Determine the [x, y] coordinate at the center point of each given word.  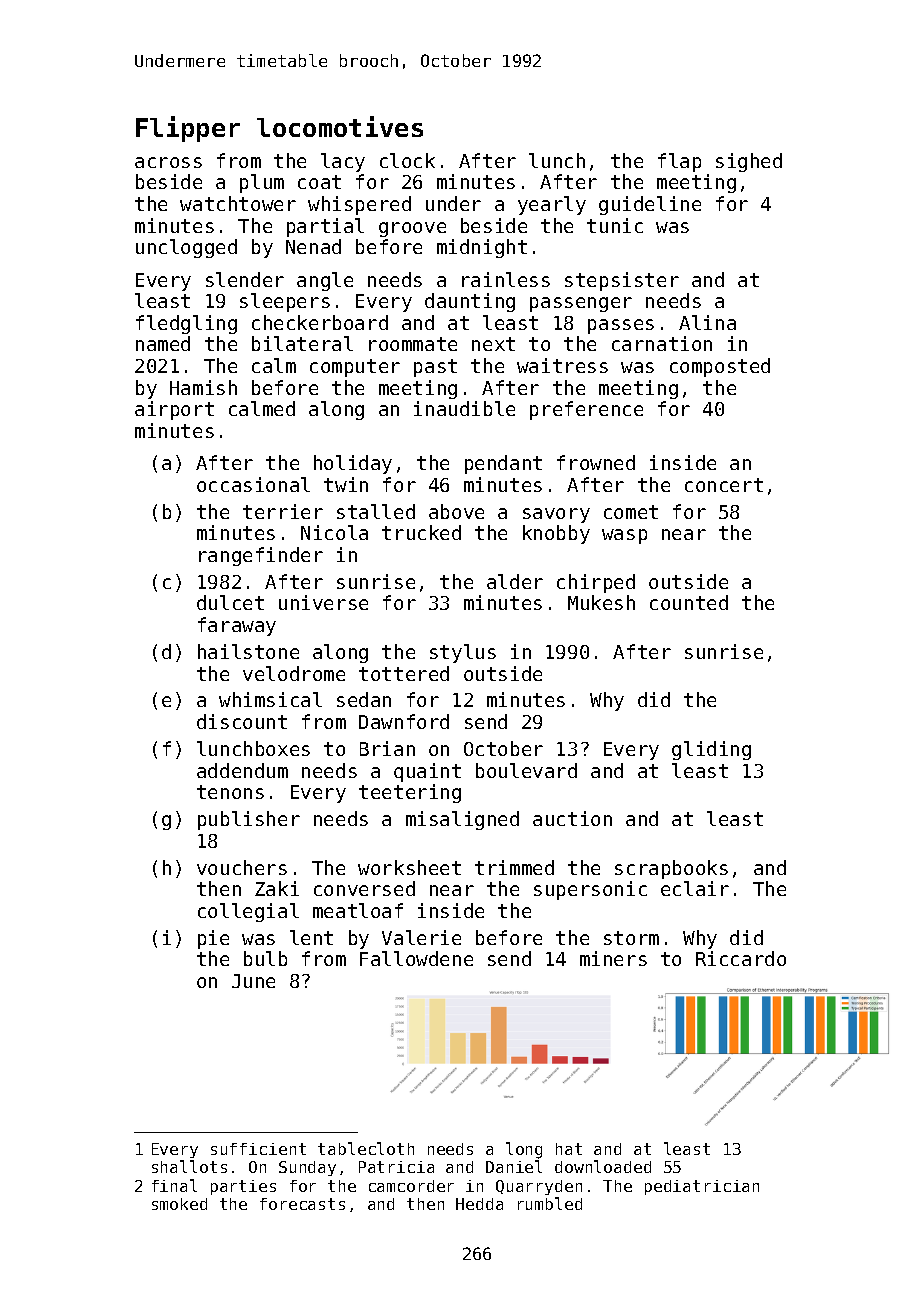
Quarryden [539, 1187]
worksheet [409, 867]
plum [262, 183]
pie [213, 939]
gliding [711, 750]
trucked [421, 532]
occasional [253, 484]
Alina [707, 322]
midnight [482, 248]
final [174, 1185]
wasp [624, 536]
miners [613, 958]
